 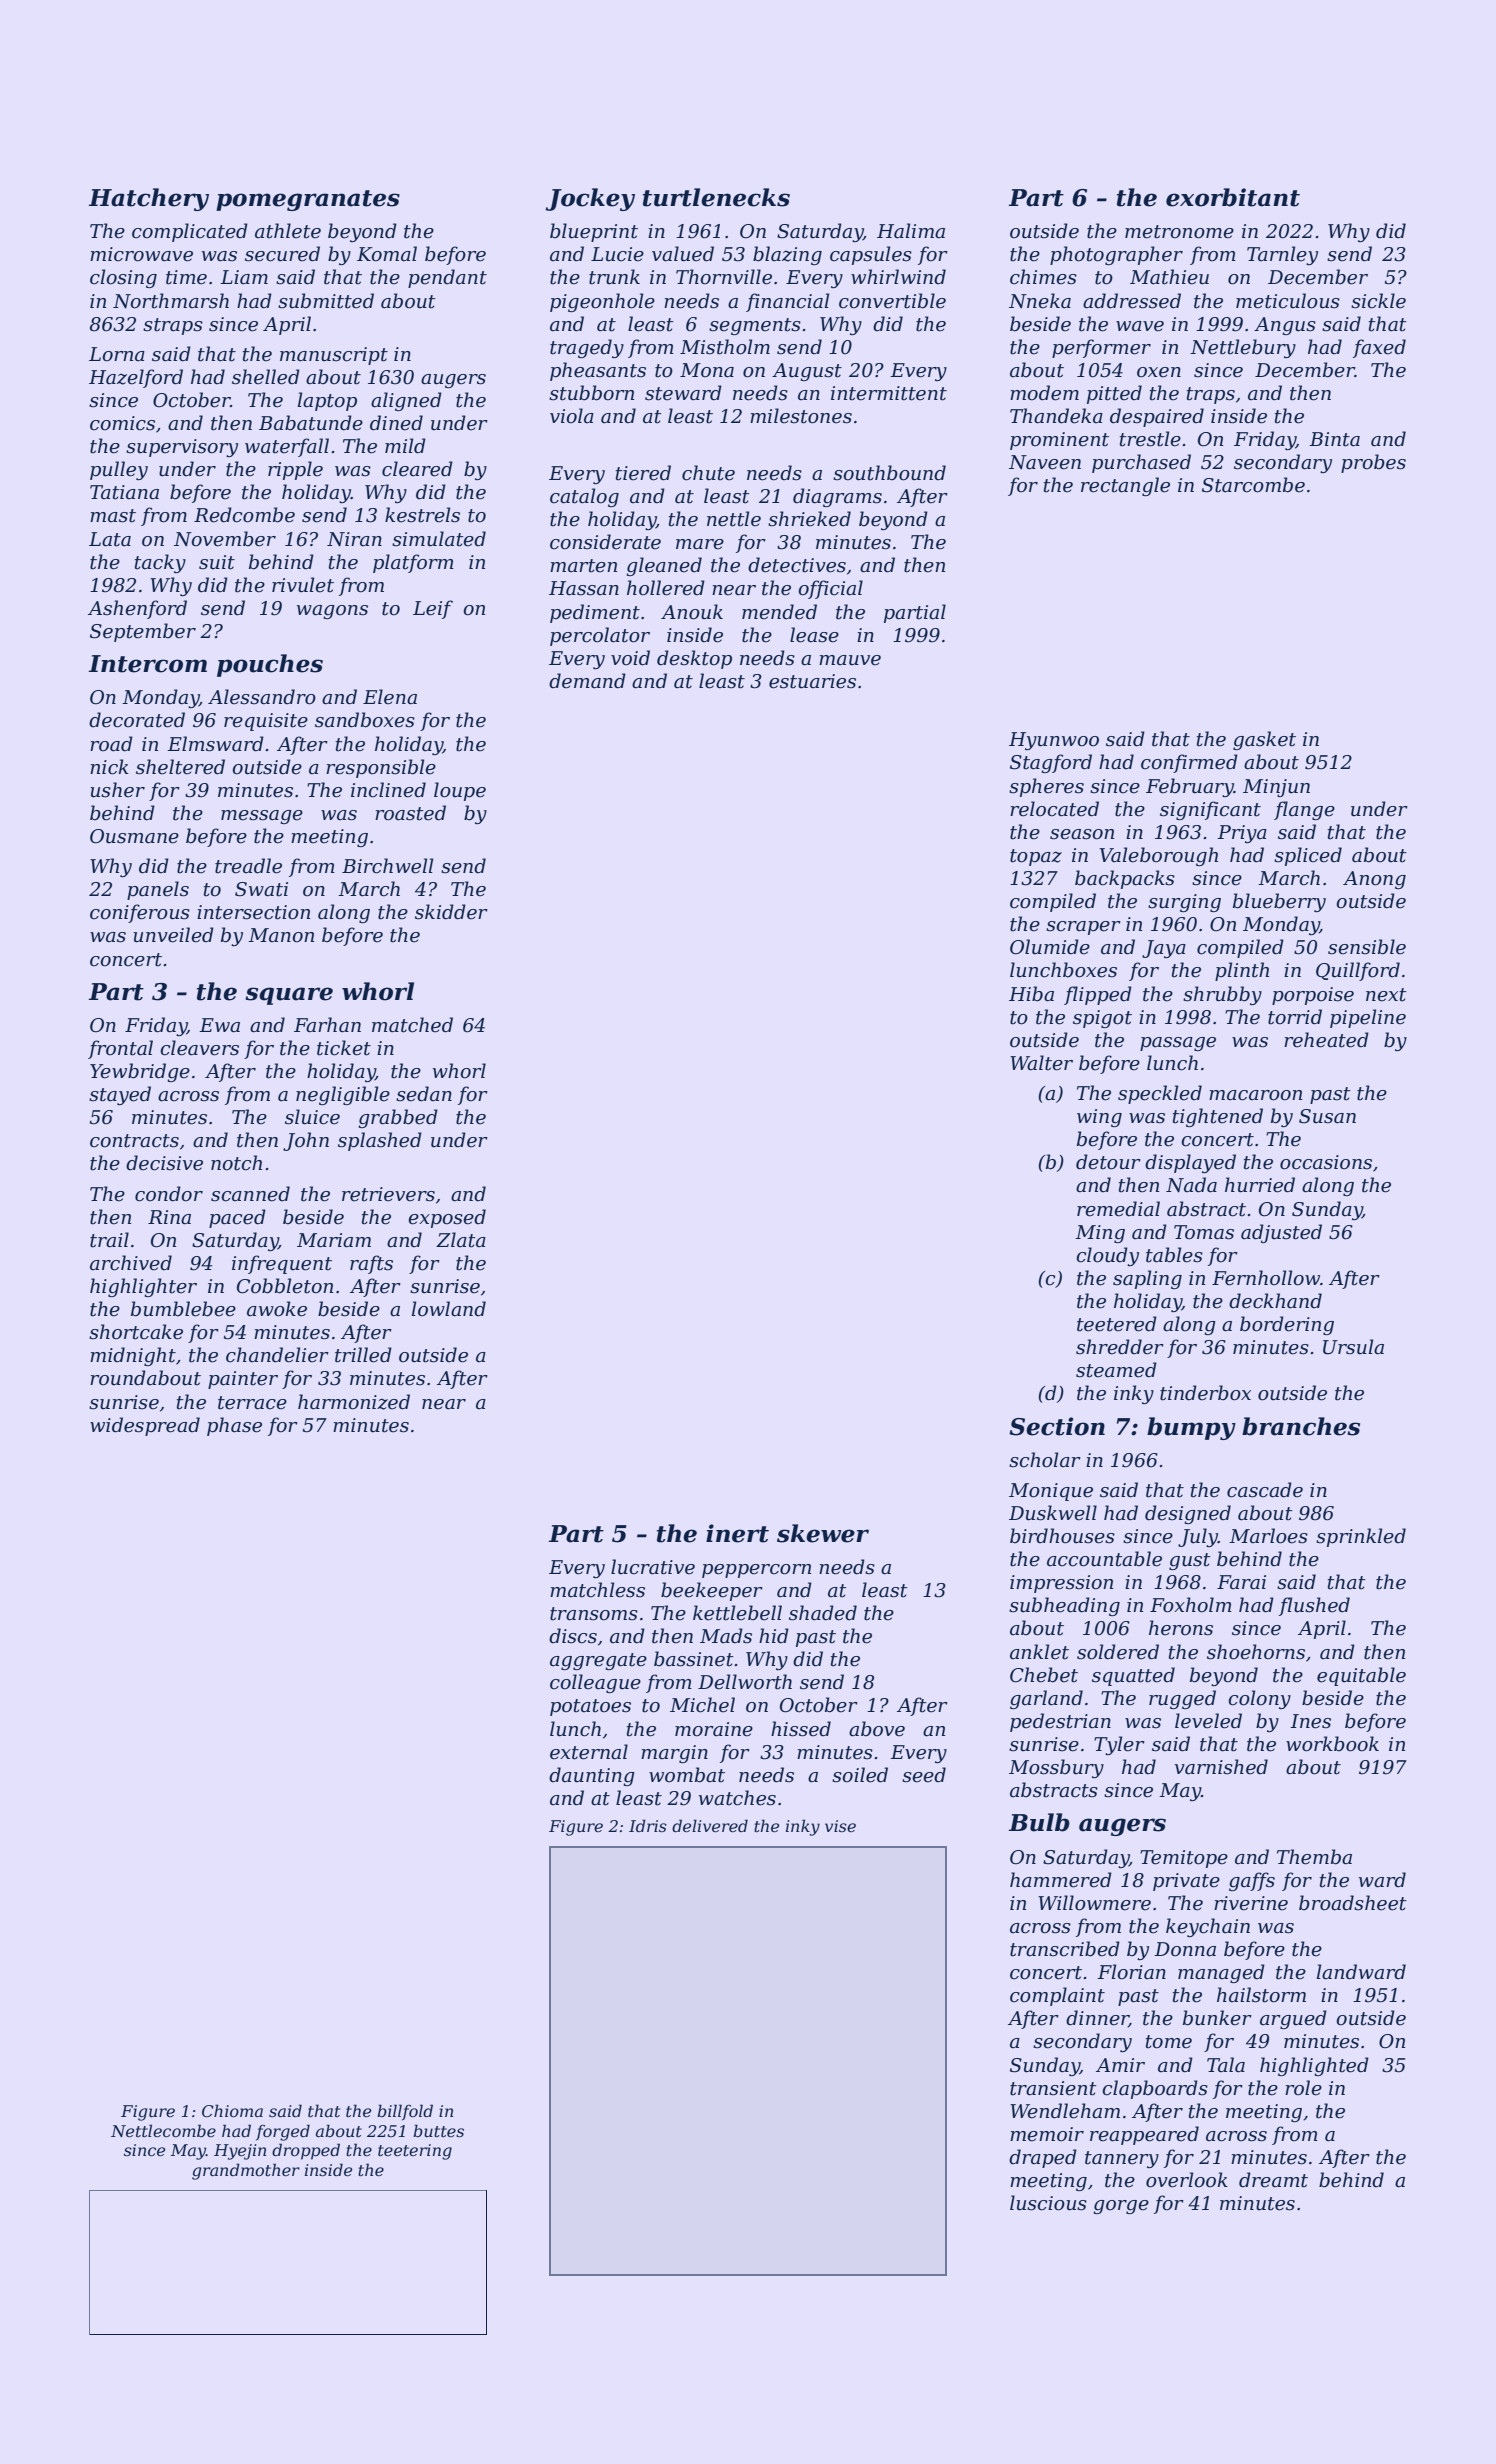 I want to click on Mariam, so click(x=334, y=1240).
